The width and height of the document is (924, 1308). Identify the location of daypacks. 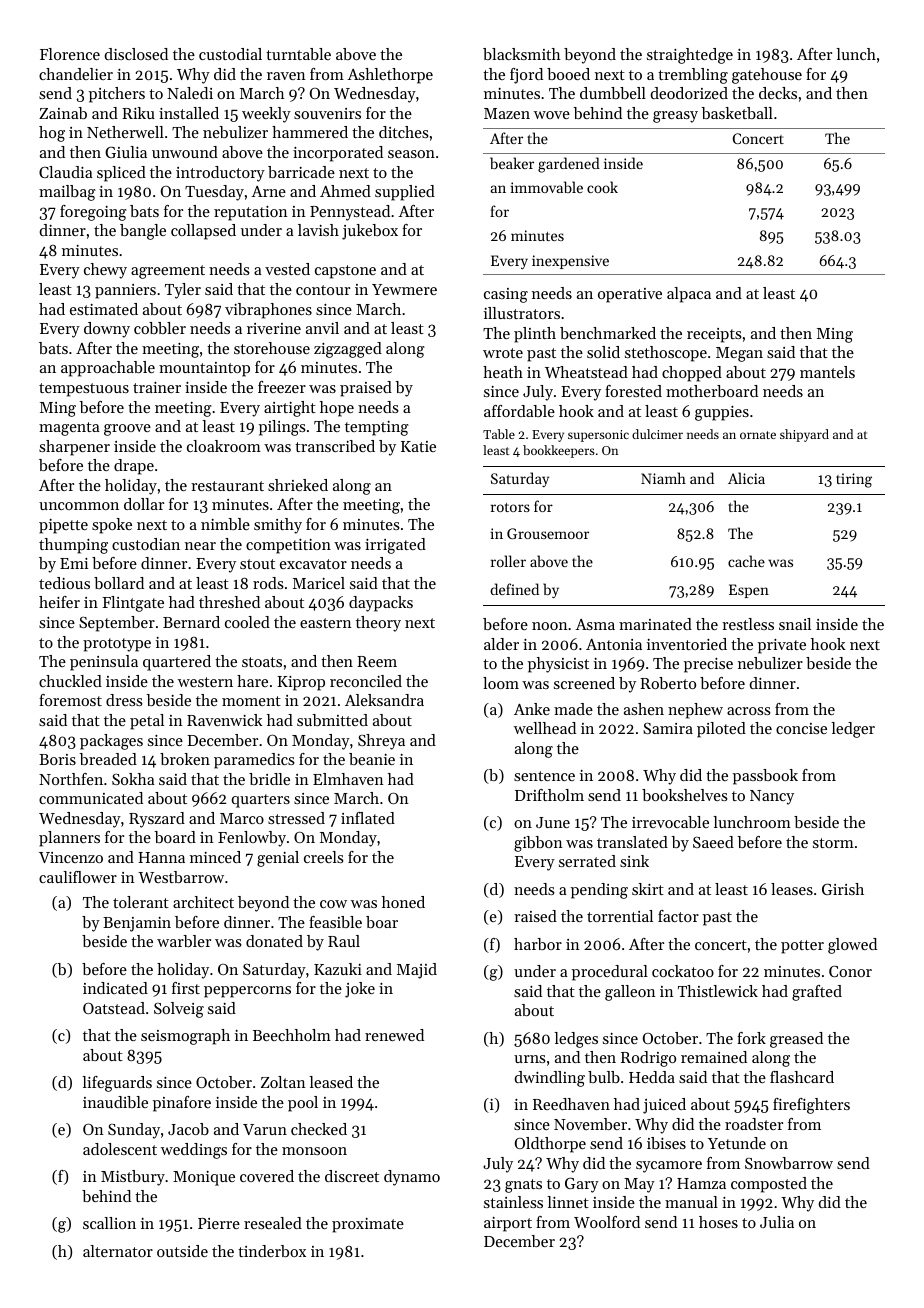
(381, 604).
